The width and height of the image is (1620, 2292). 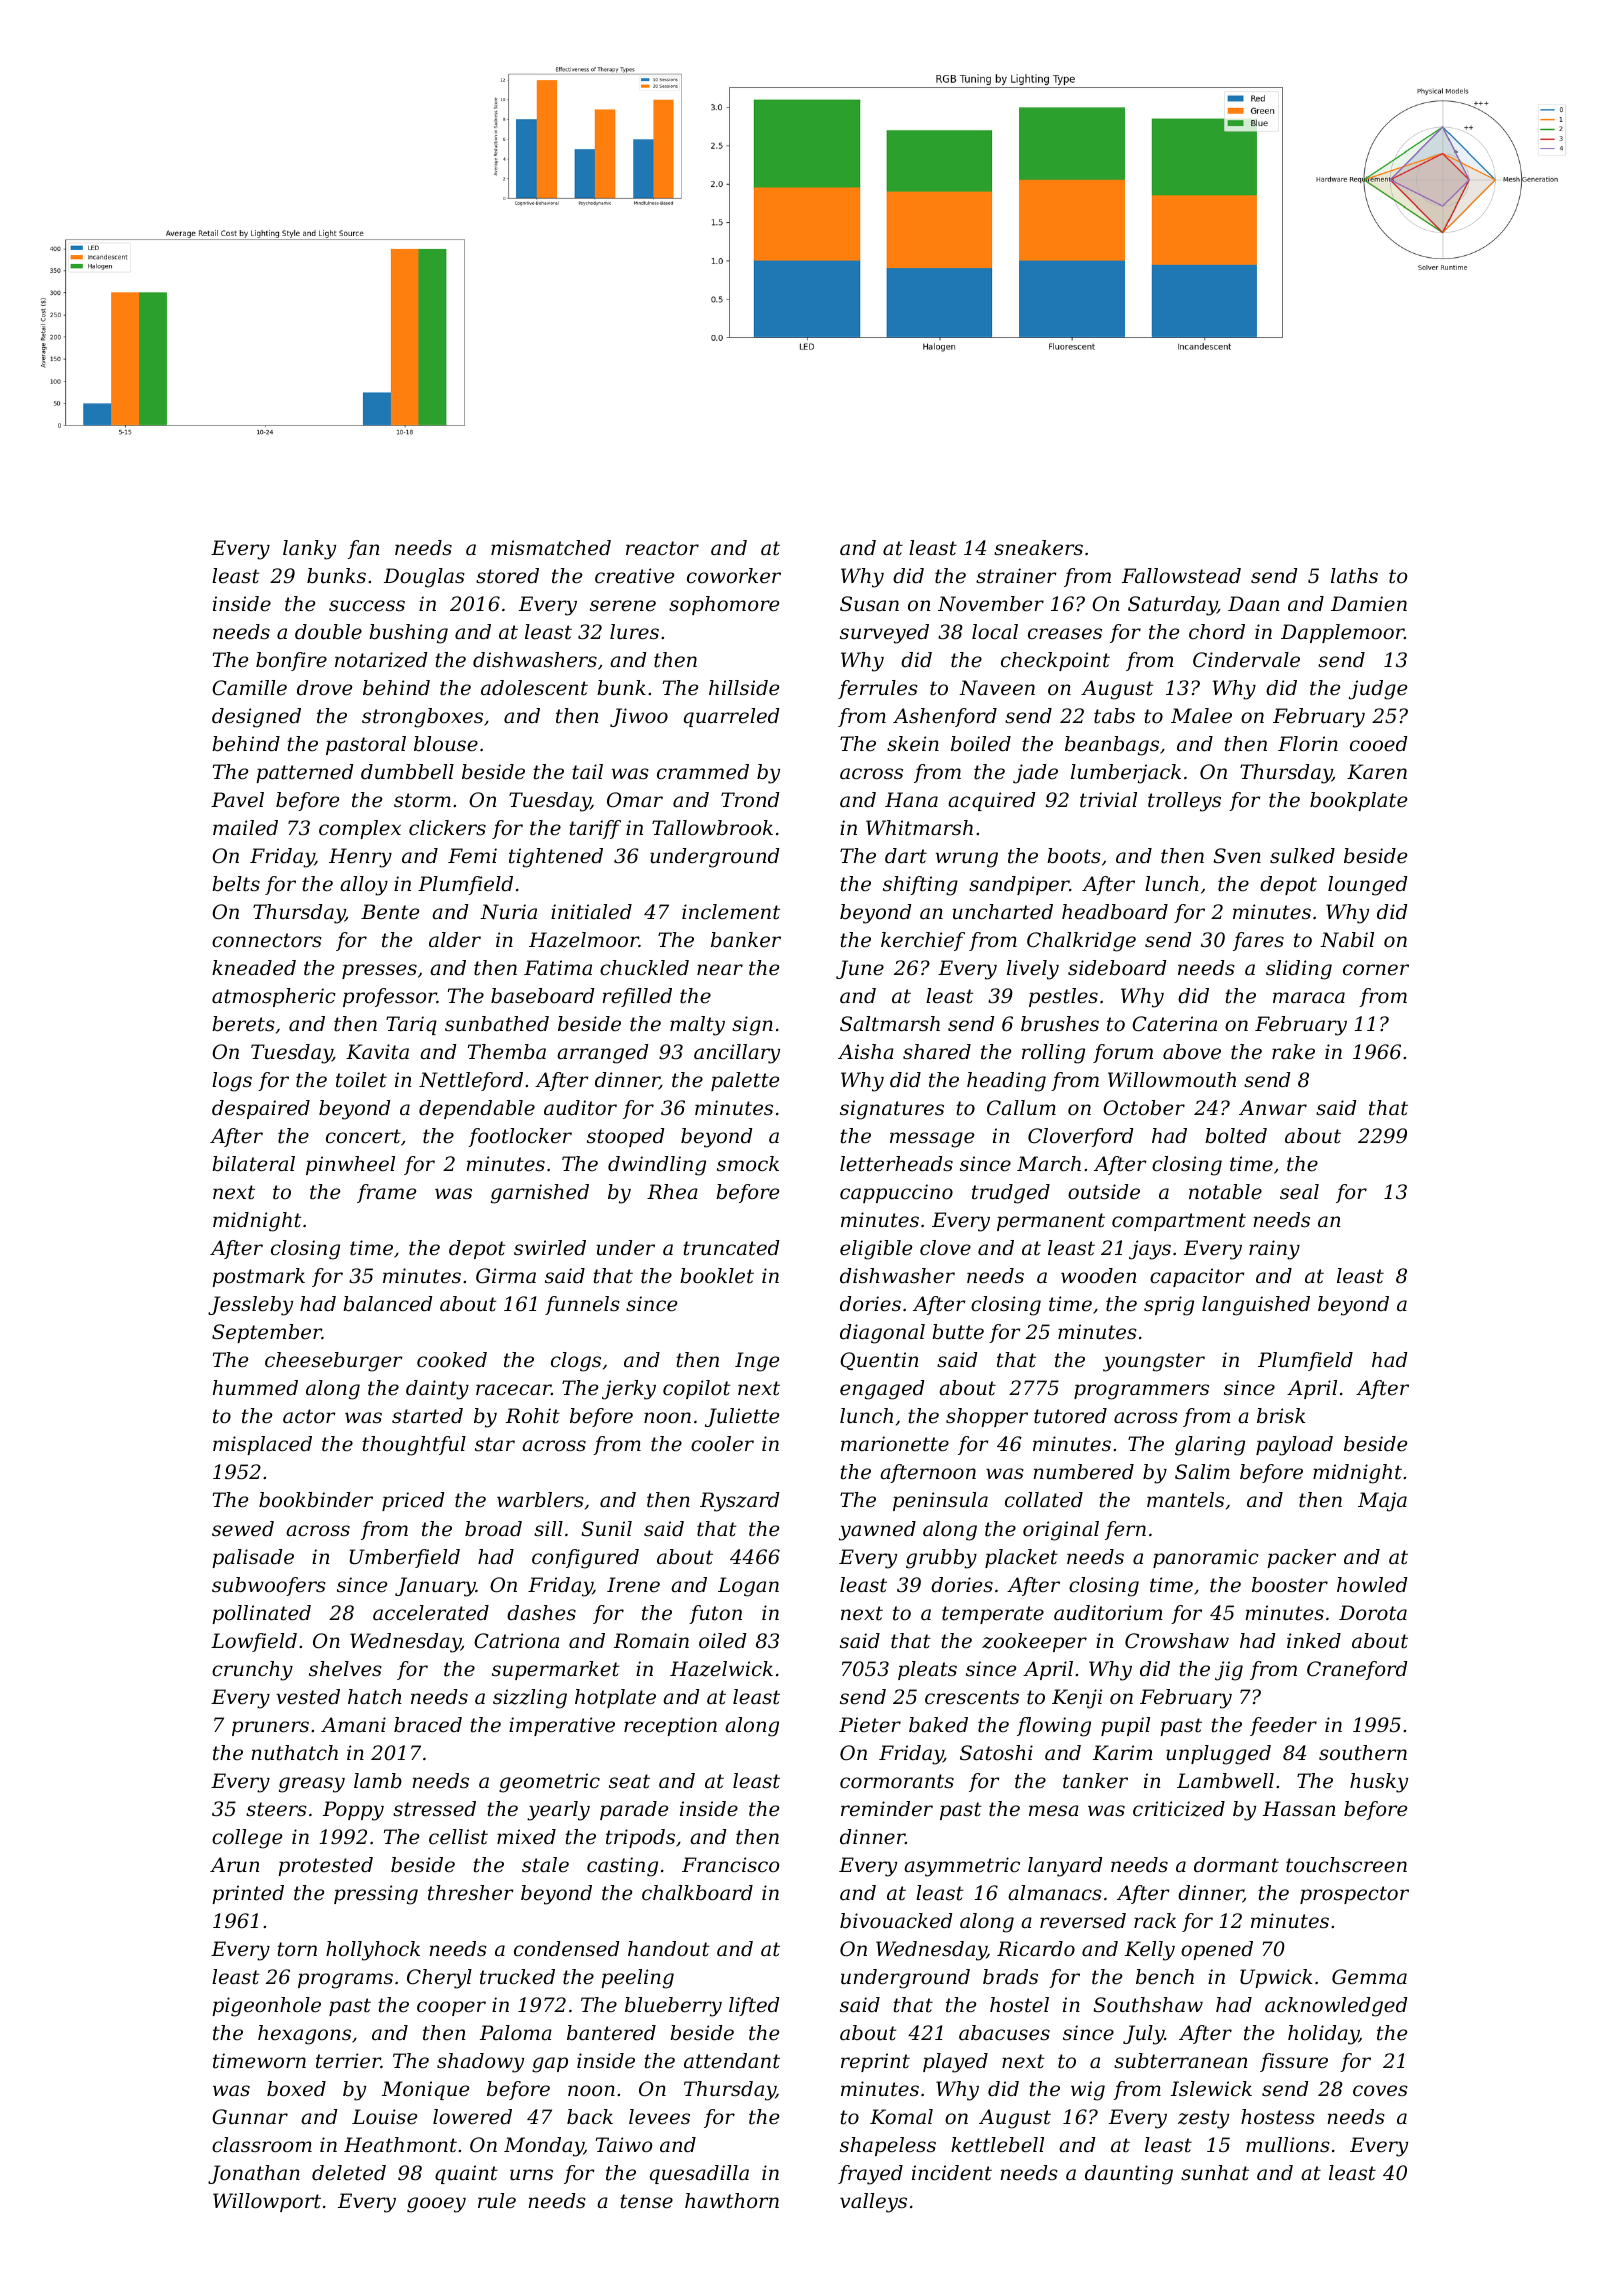 What do you see at coordinates (422, 718) in the image?
I see `strongboxes` at bounding box center [422, 718].
